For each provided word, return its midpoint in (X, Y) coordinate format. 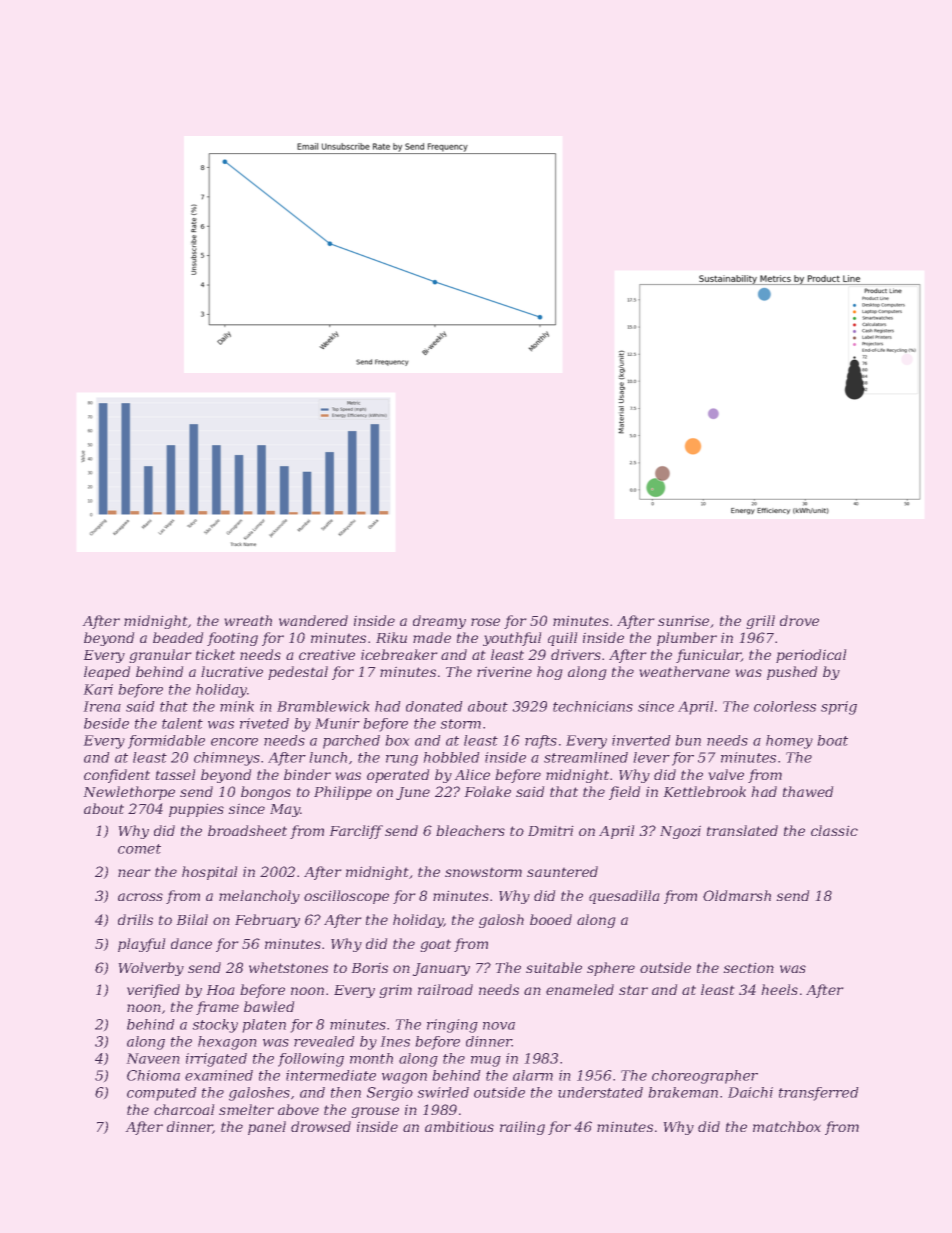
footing (232, 639)
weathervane (685, 671)
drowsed (321, 1126)
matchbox (787, 1126)
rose (485, 622)
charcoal (184, 1109)
